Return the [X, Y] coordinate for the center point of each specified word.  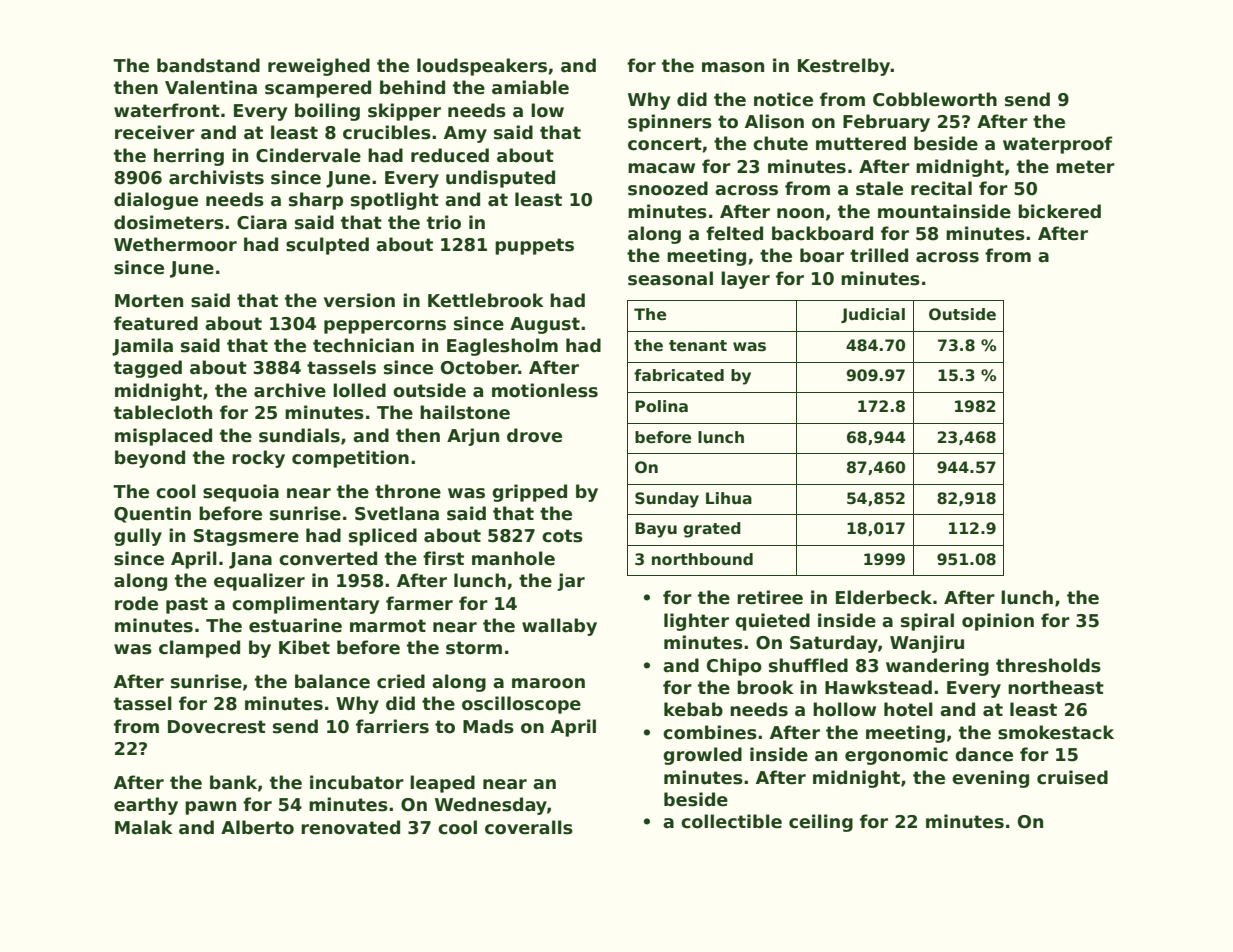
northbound [702, 559]
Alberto [257, 827]
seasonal [670, 278]
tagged [148, 369]
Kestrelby [844, 67]
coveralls [529, 827]
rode [136, 603]
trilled [879, 255]
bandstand [208, 65]
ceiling [821, 823]
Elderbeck [884, 597]
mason [733, 67]
